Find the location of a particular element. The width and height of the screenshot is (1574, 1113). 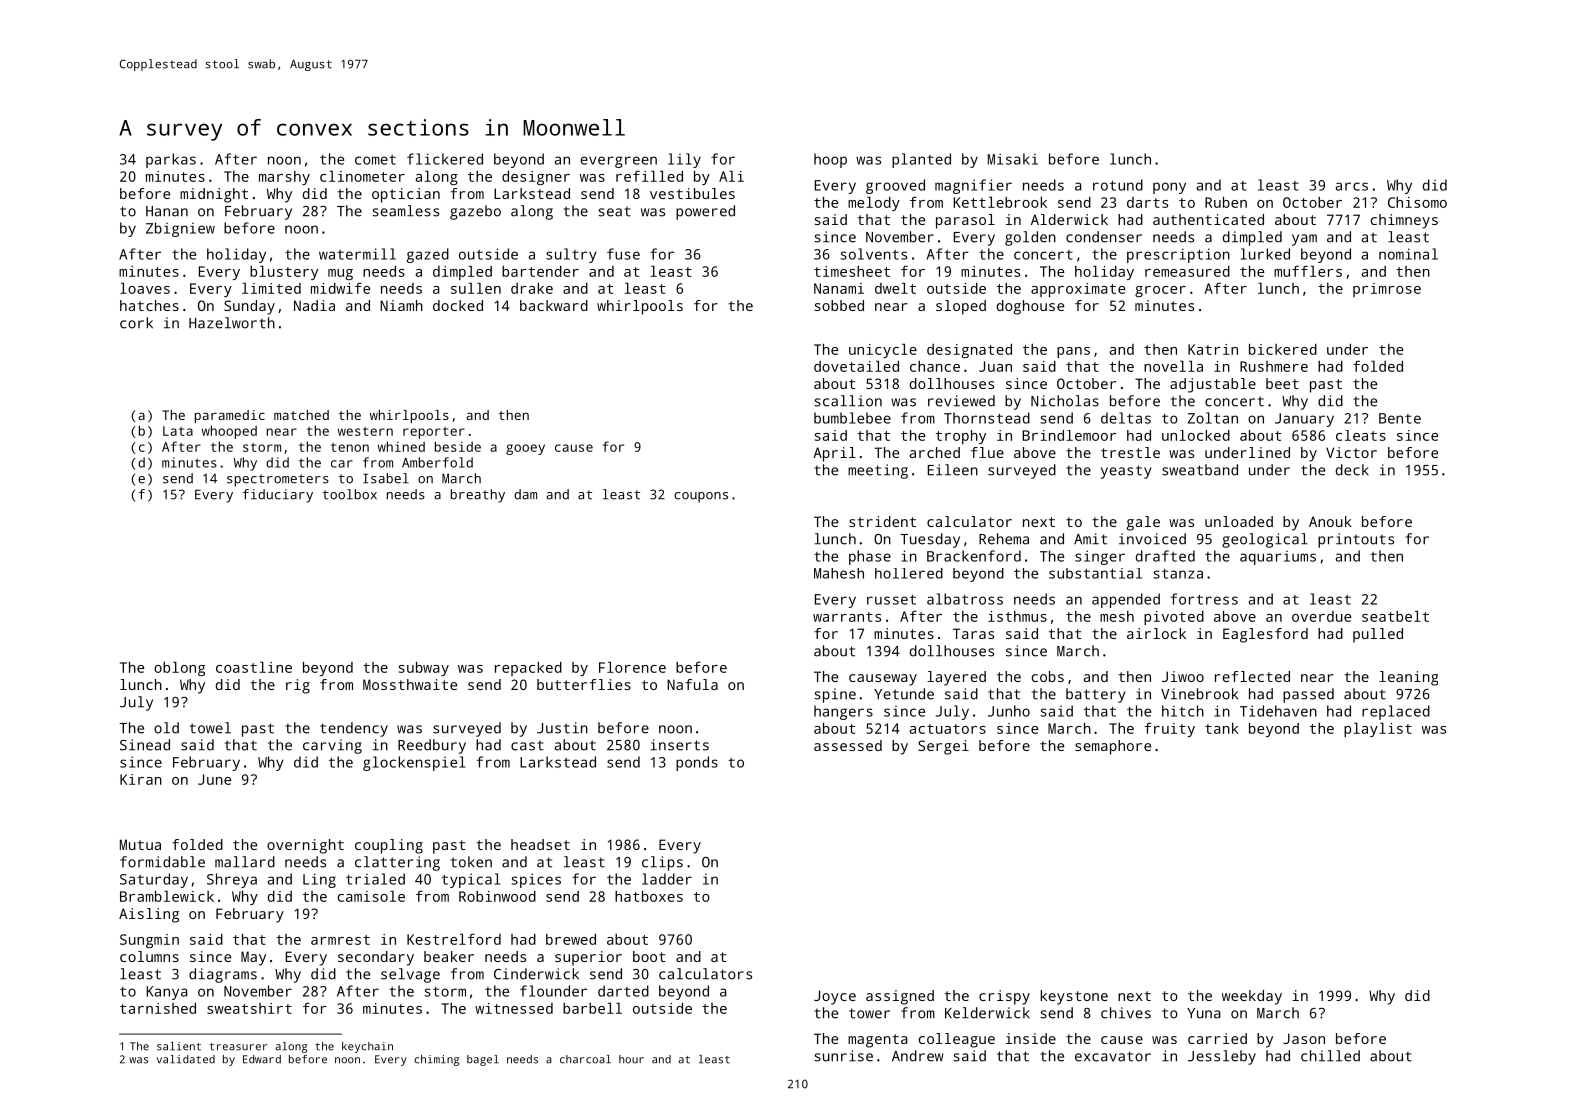

Nicholas is located at coordinates (1065, 401).
